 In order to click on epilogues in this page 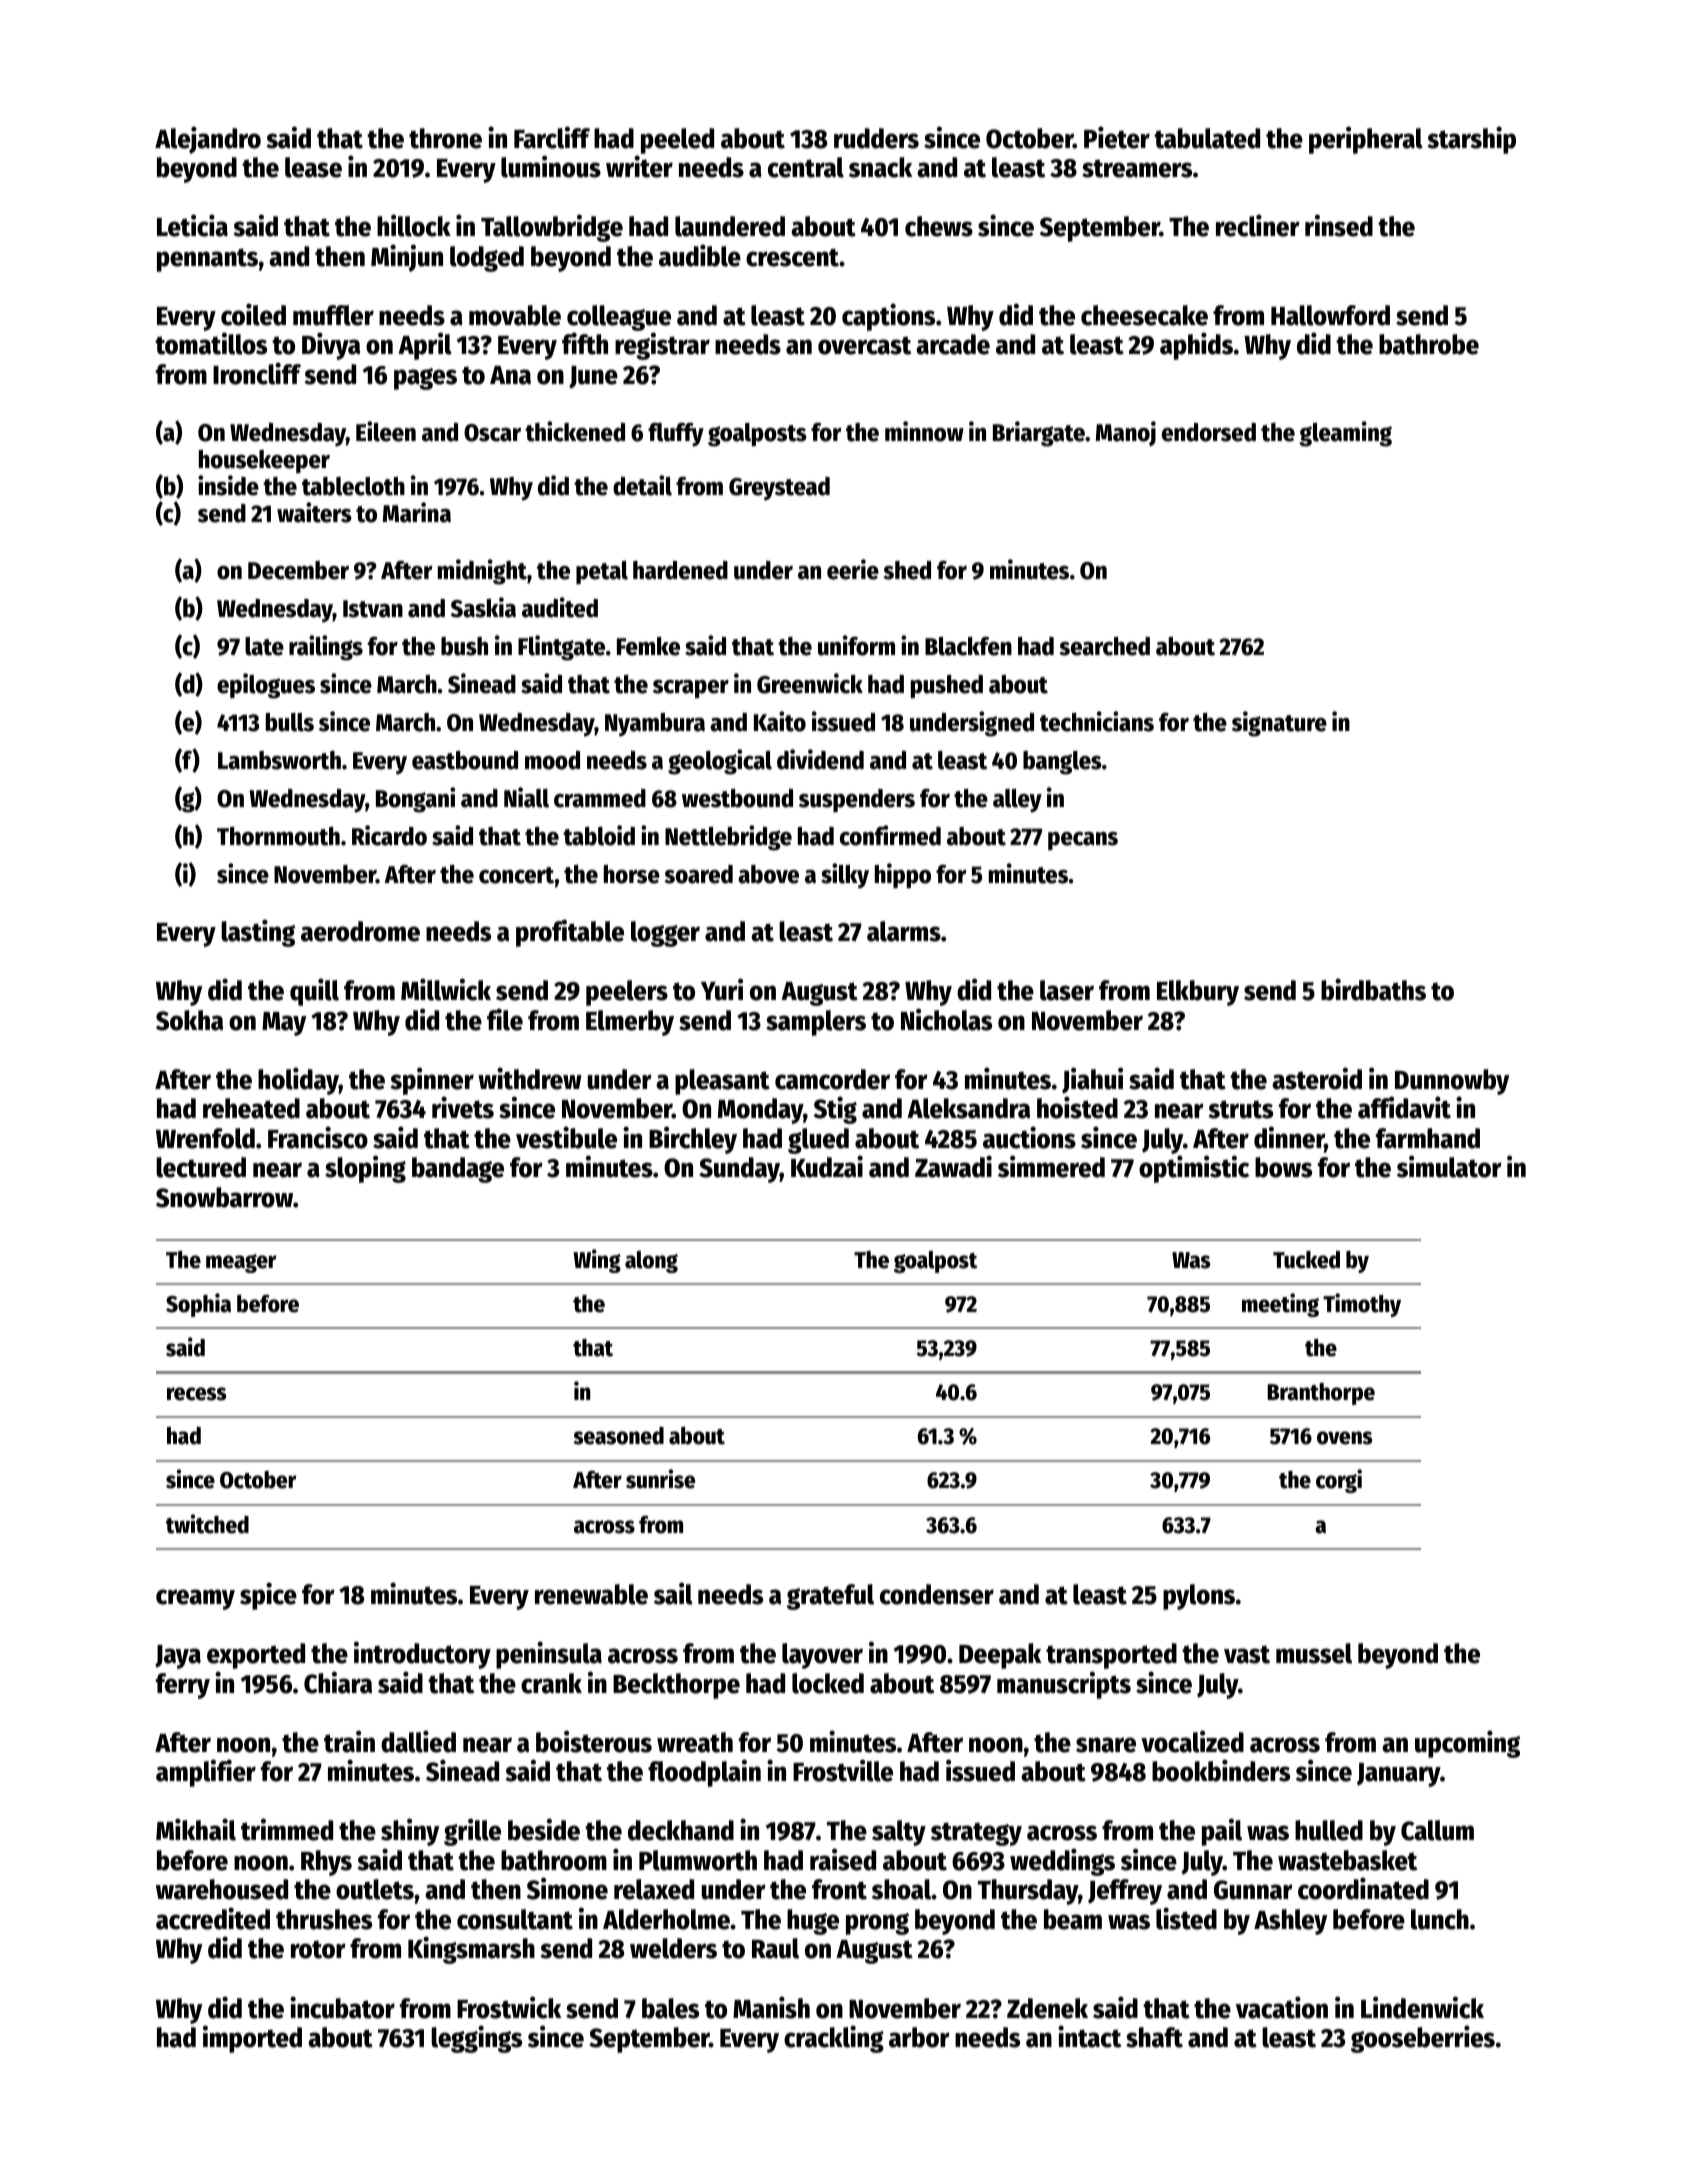, I will do `click(266, 686)`.
